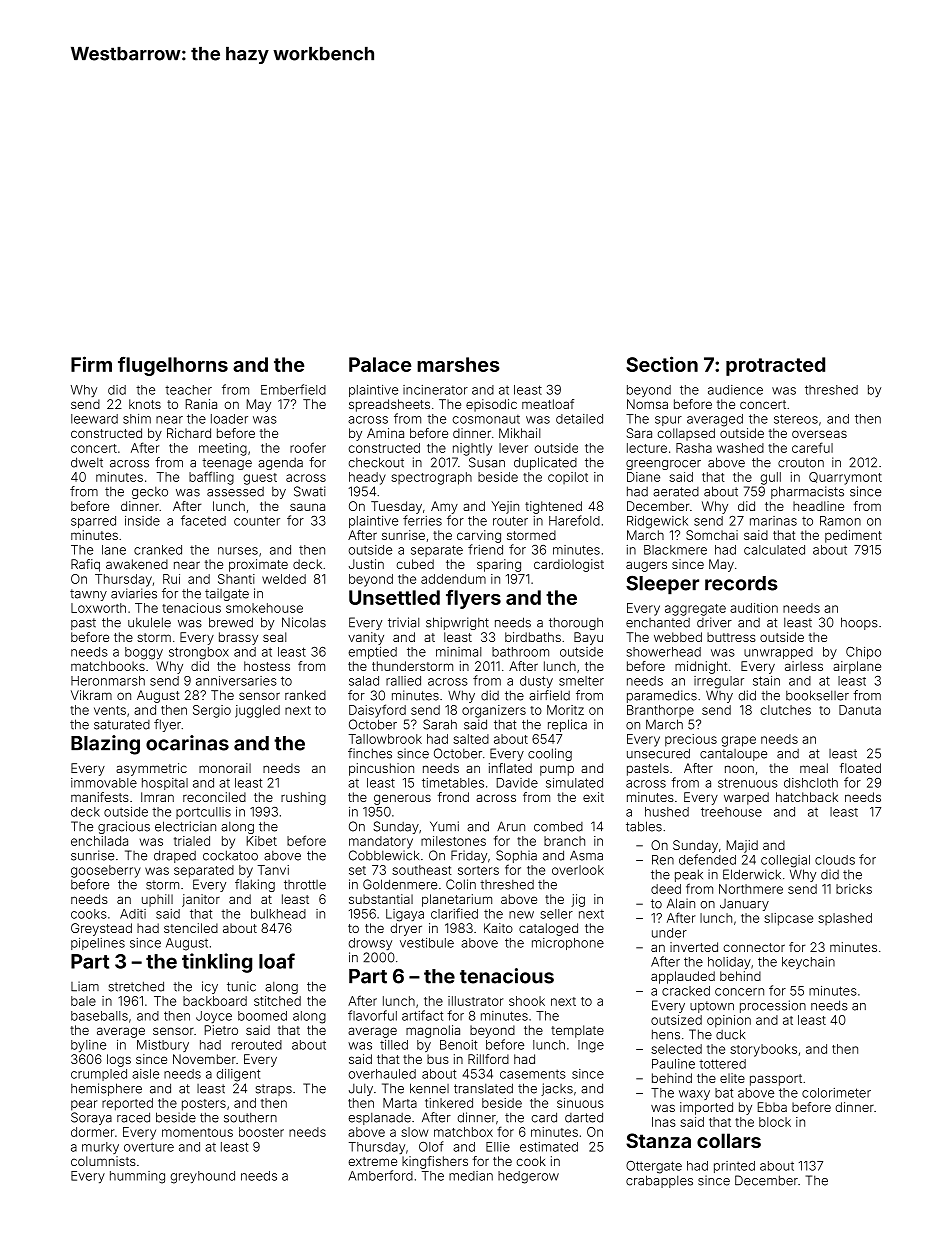  What do you see at coordinates (739, 741) in the screenshot?
I see `grape` at bounding box center [739, 741].
